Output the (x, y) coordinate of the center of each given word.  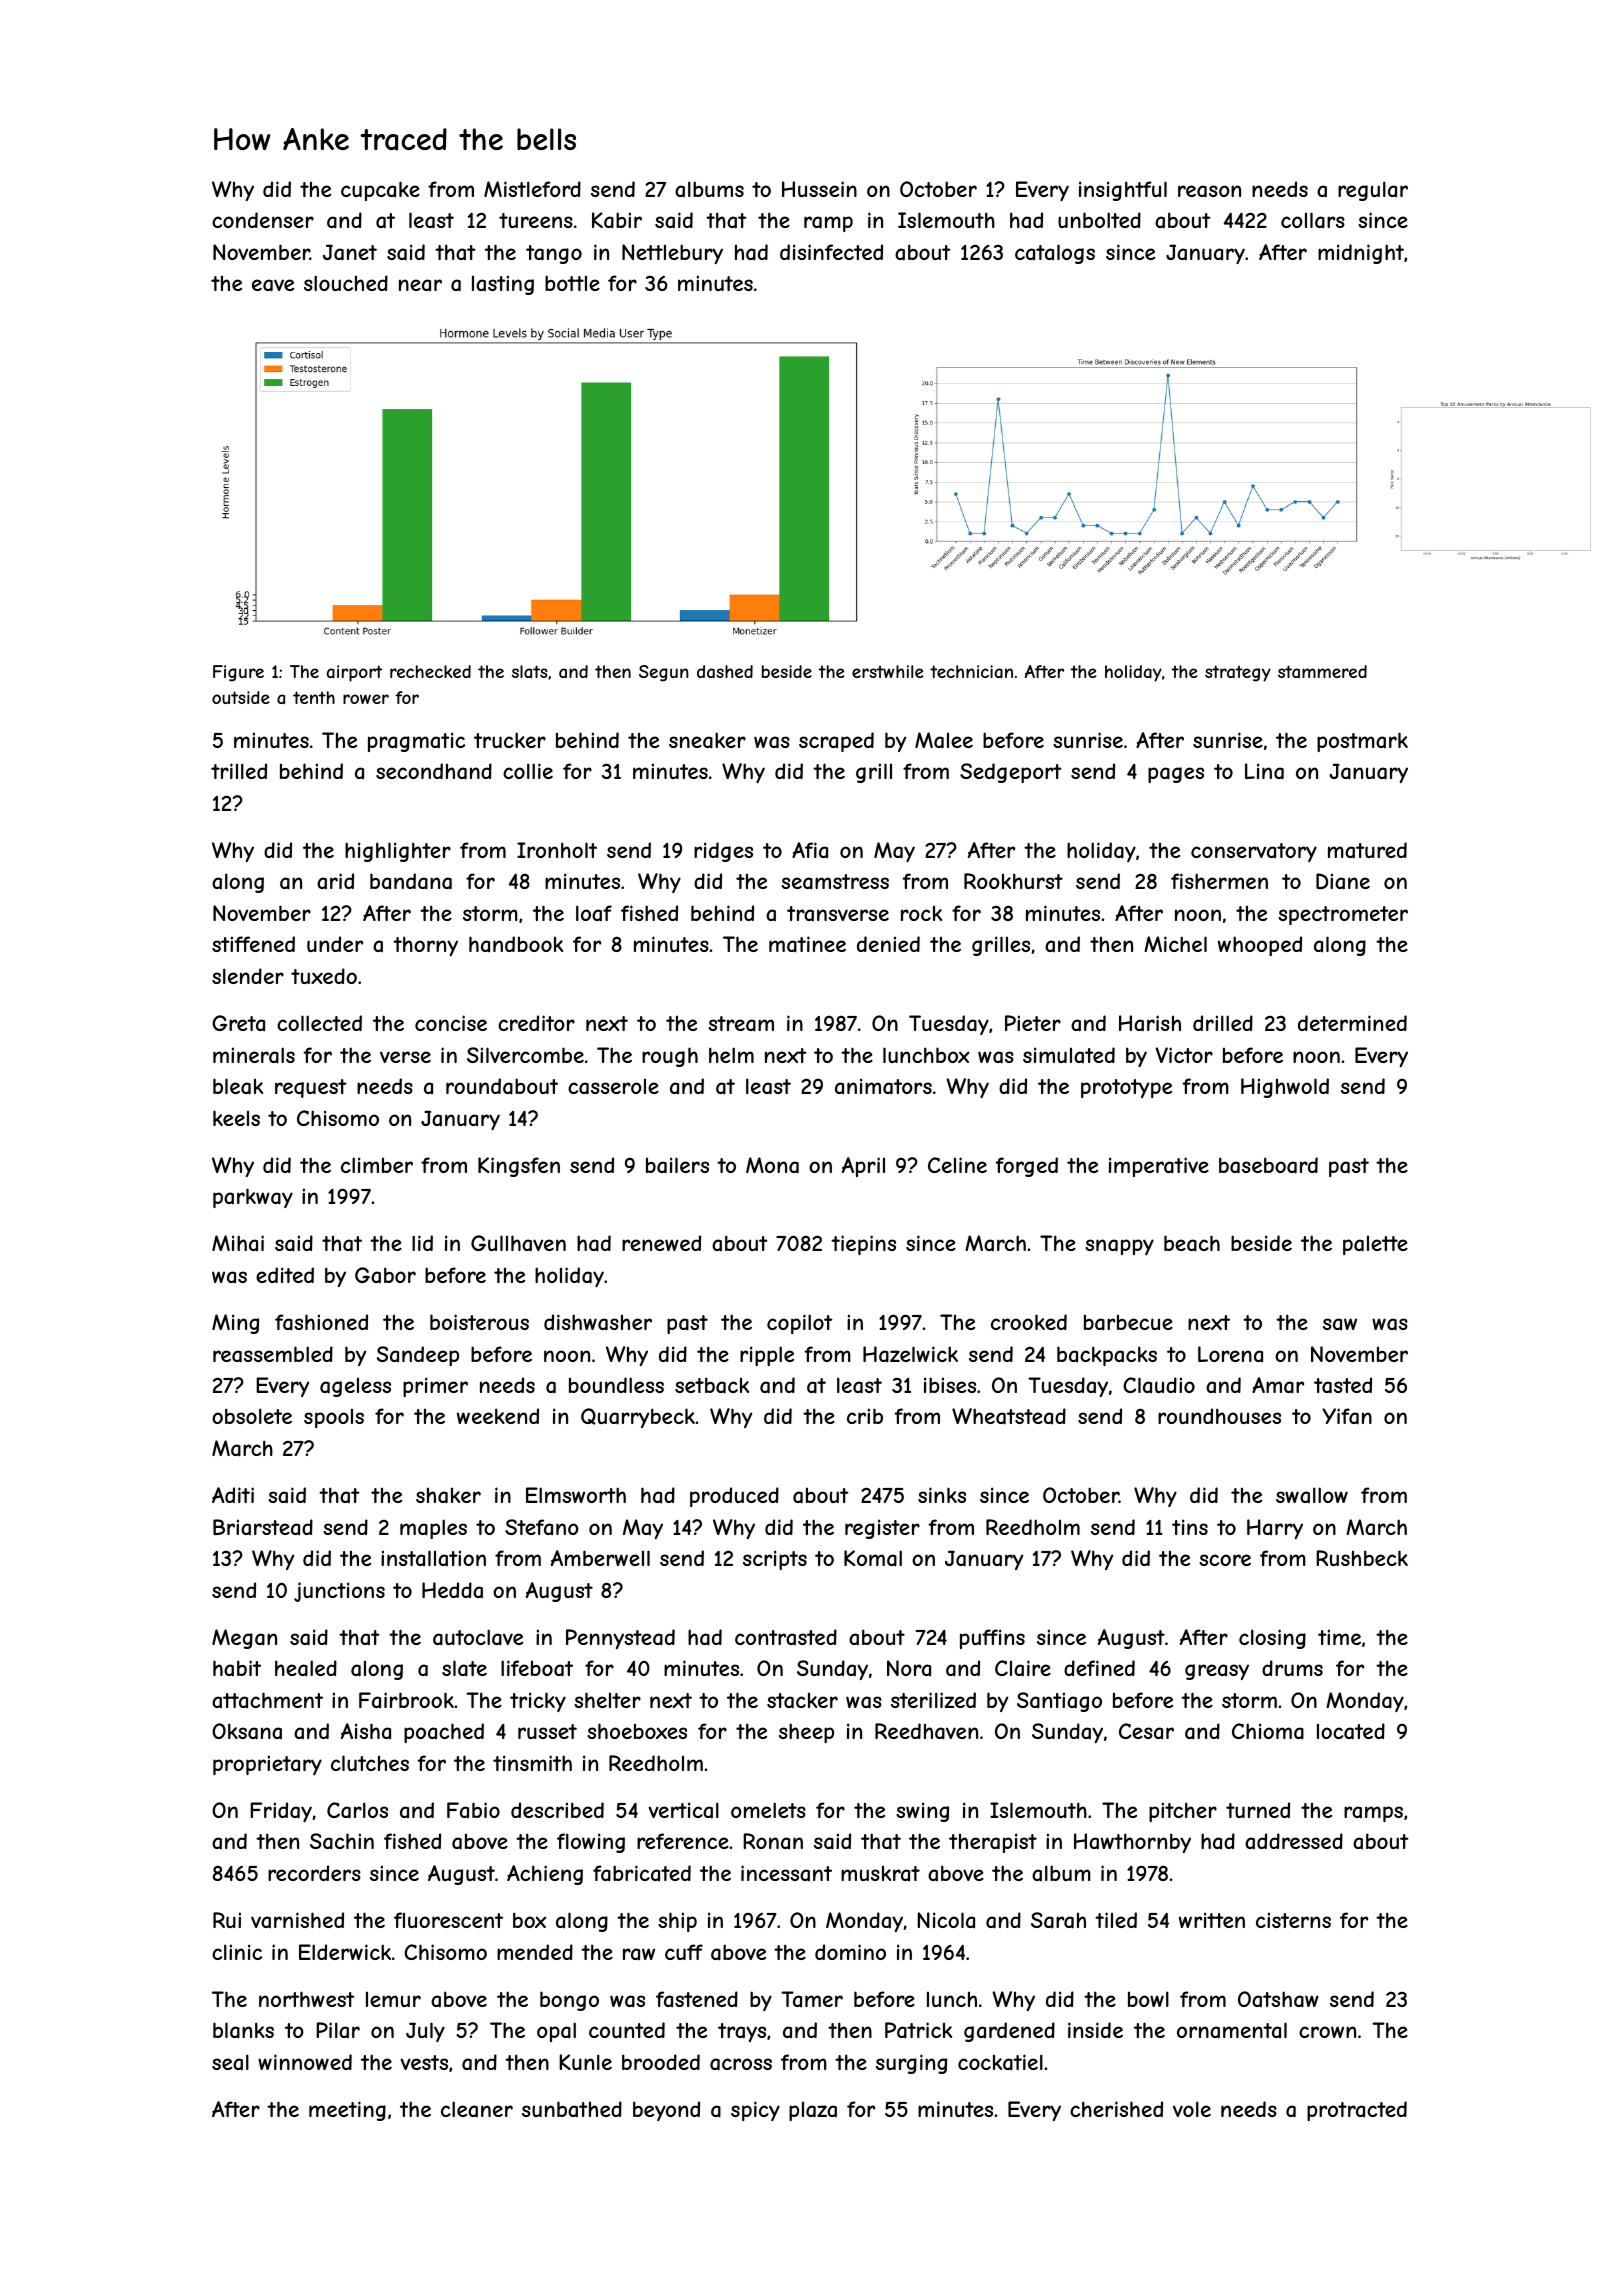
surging (911, 2064)
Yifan (1347, 1416)
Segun (664, 673)
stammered (1322, 671)
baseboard (1268, 1165)
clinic (237, 1952)
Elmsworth (576, 1495)
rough (670, 1057)
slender (248, 976)
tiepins (863, 1245)
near (420, 285)
